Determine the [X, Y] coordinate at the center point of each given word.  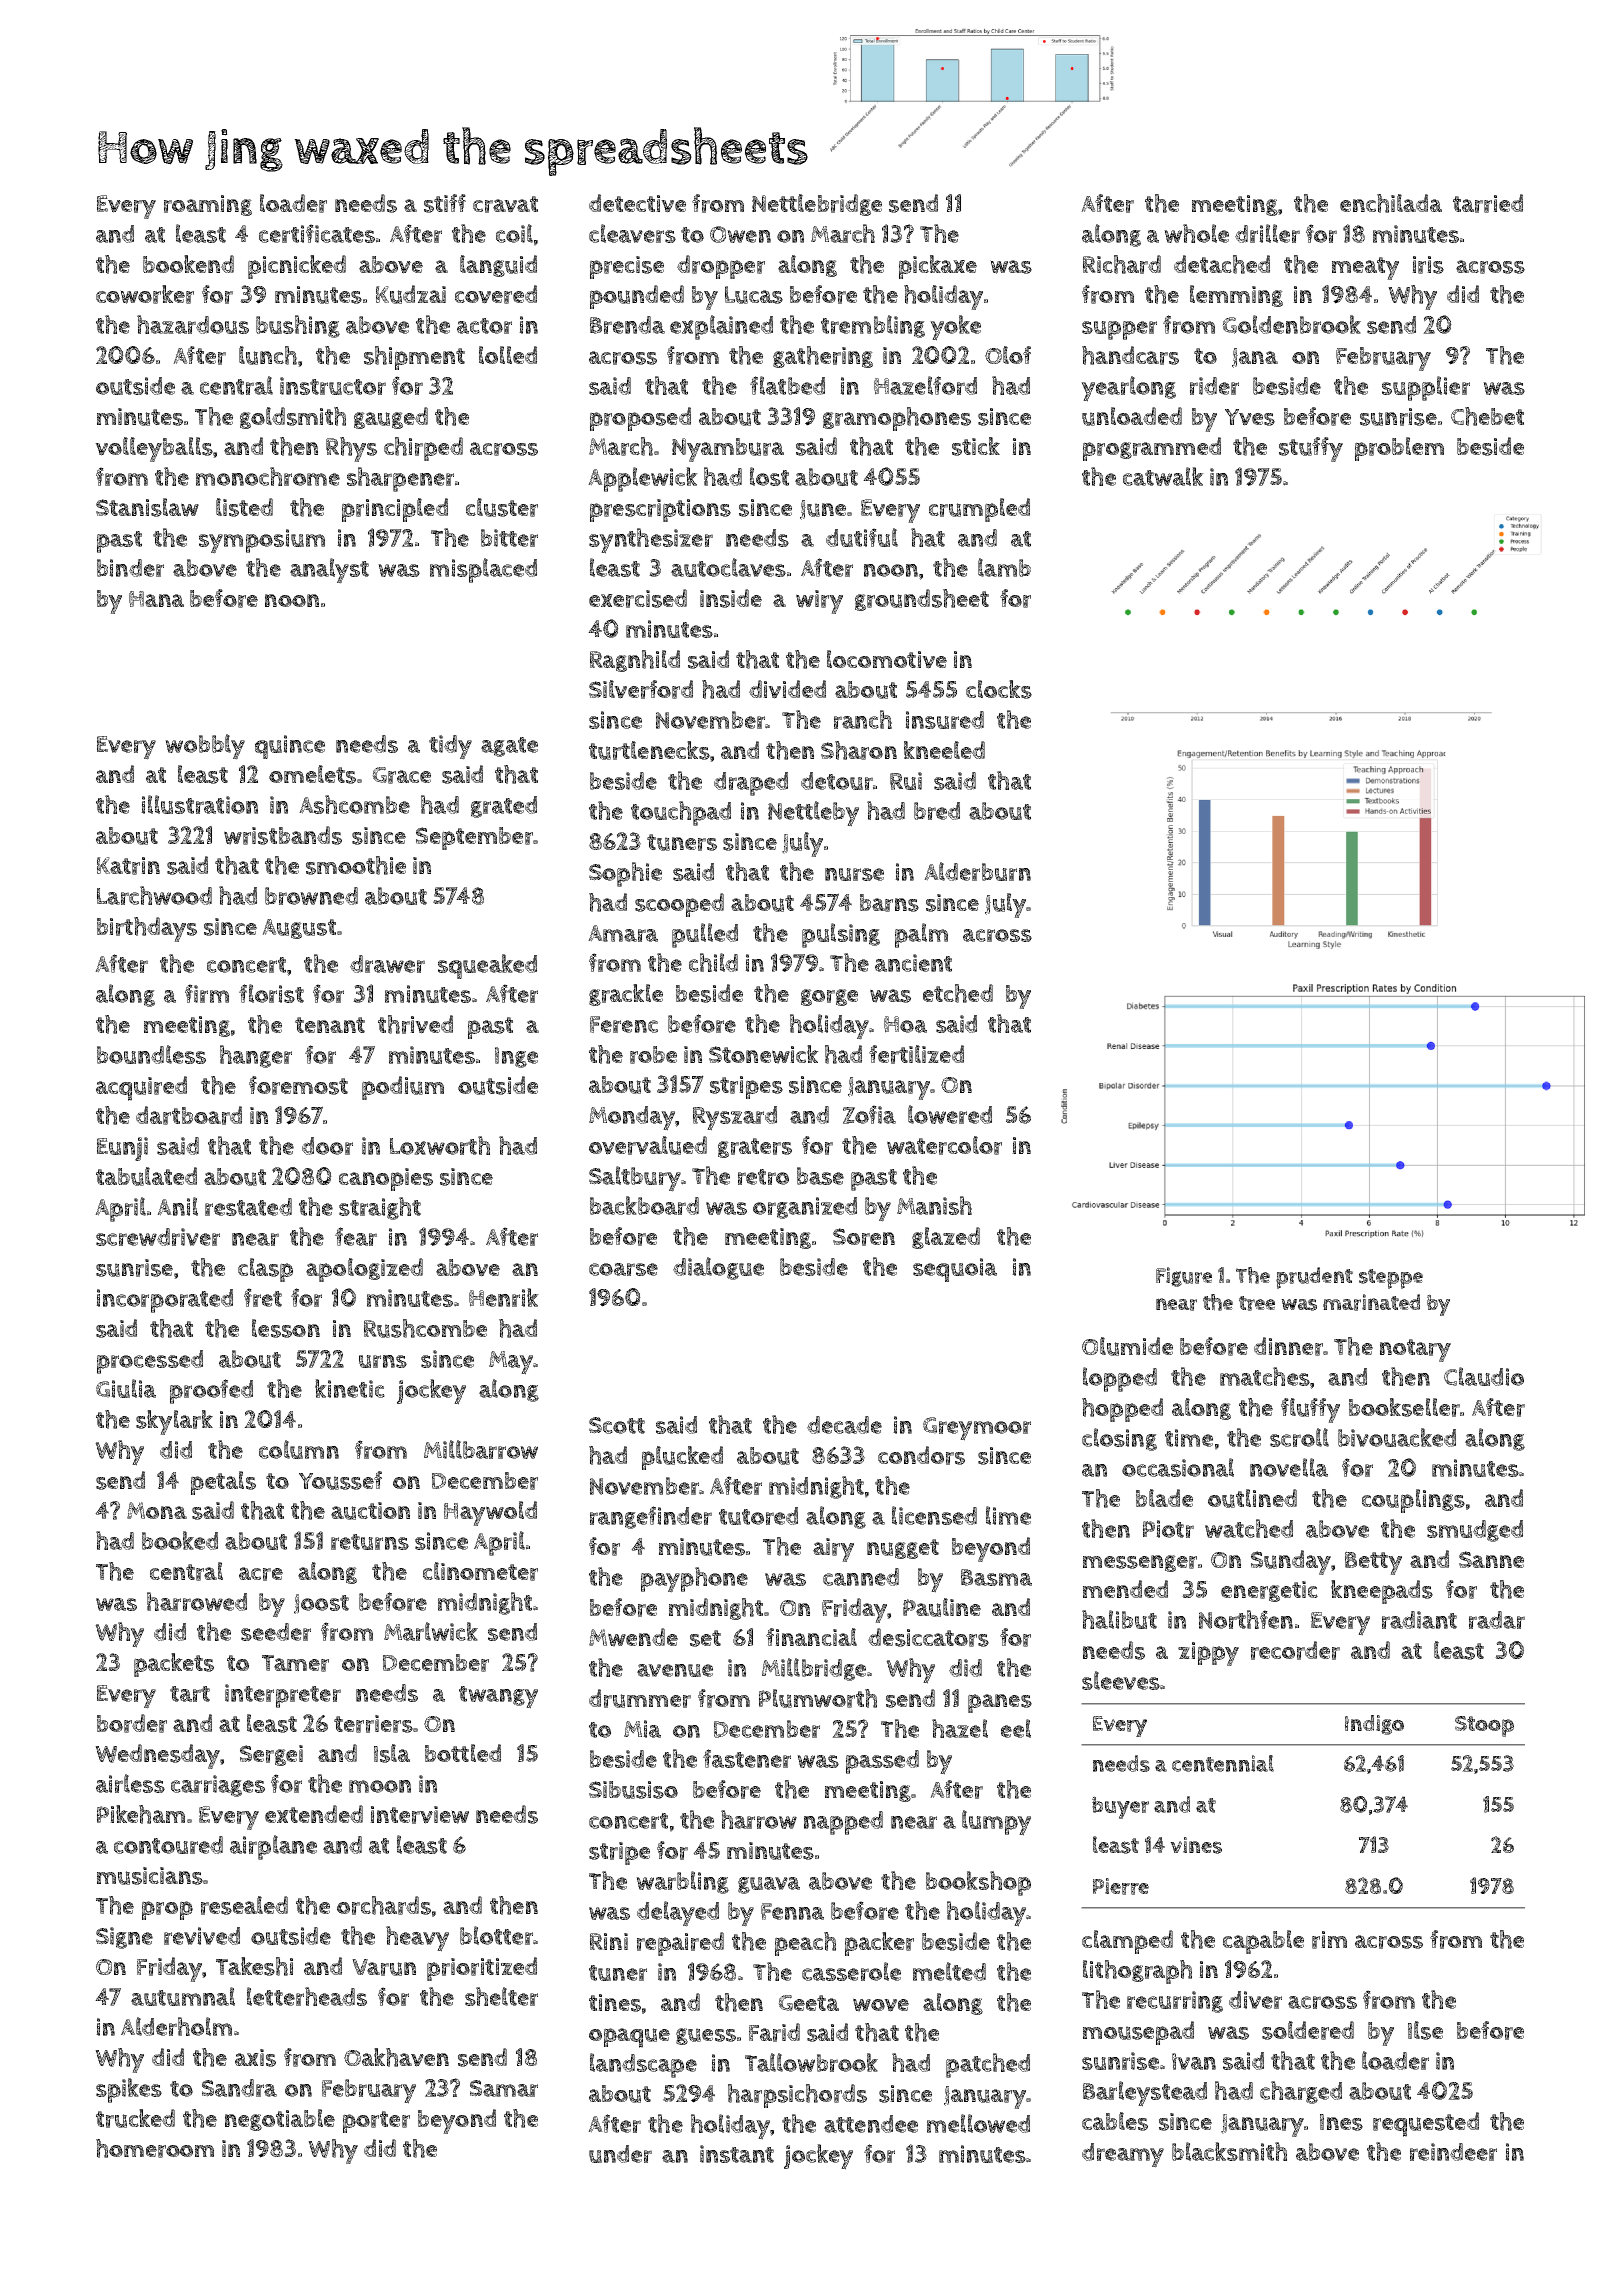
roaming [208, 205]
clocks [999, 689]
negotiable [280, 2120]
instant [737, 2154]
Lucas [754, 295]
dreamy [1123, 2155]
